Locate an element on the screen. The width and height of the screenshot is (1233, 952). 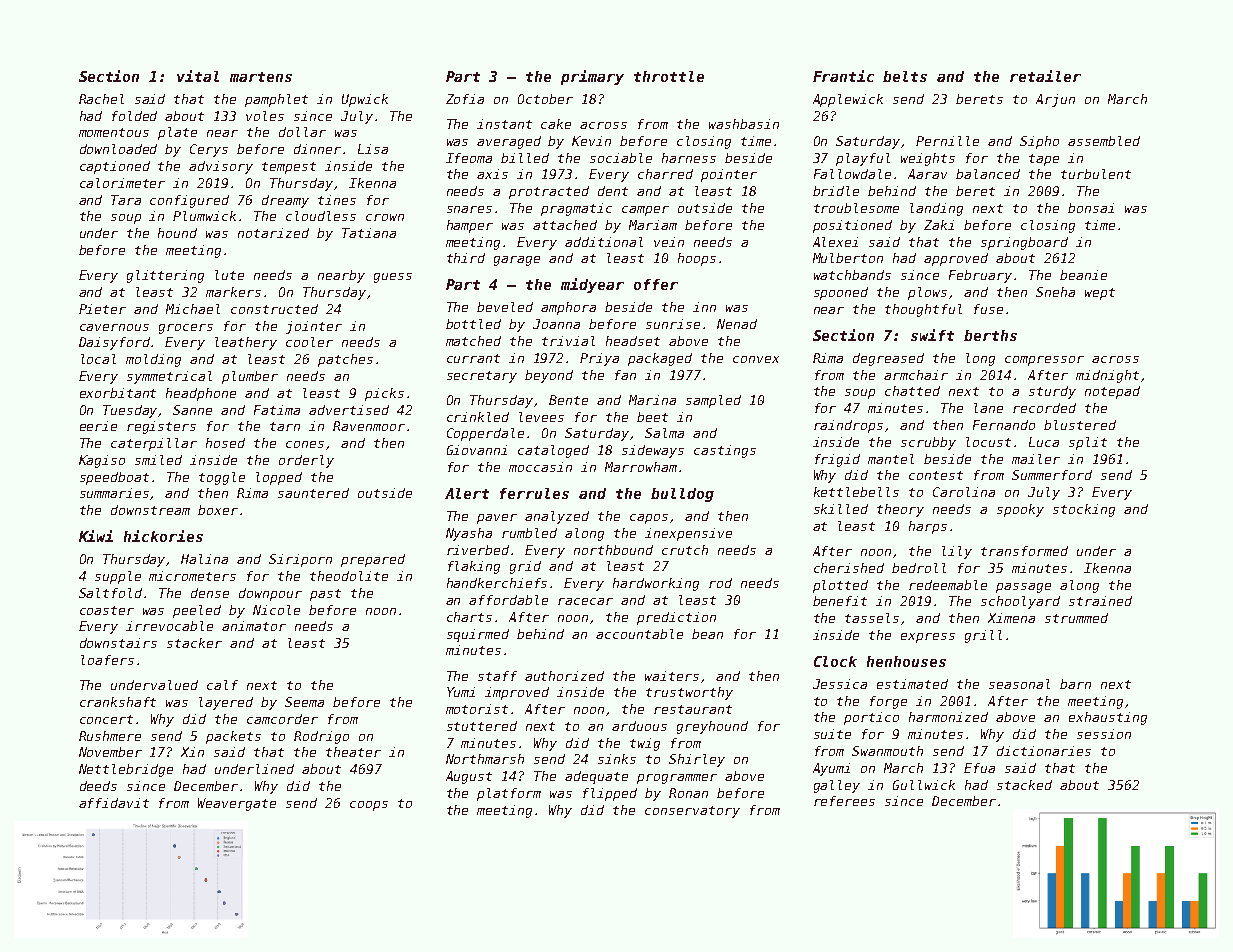
dinner is located at coordinates (317, 149).
